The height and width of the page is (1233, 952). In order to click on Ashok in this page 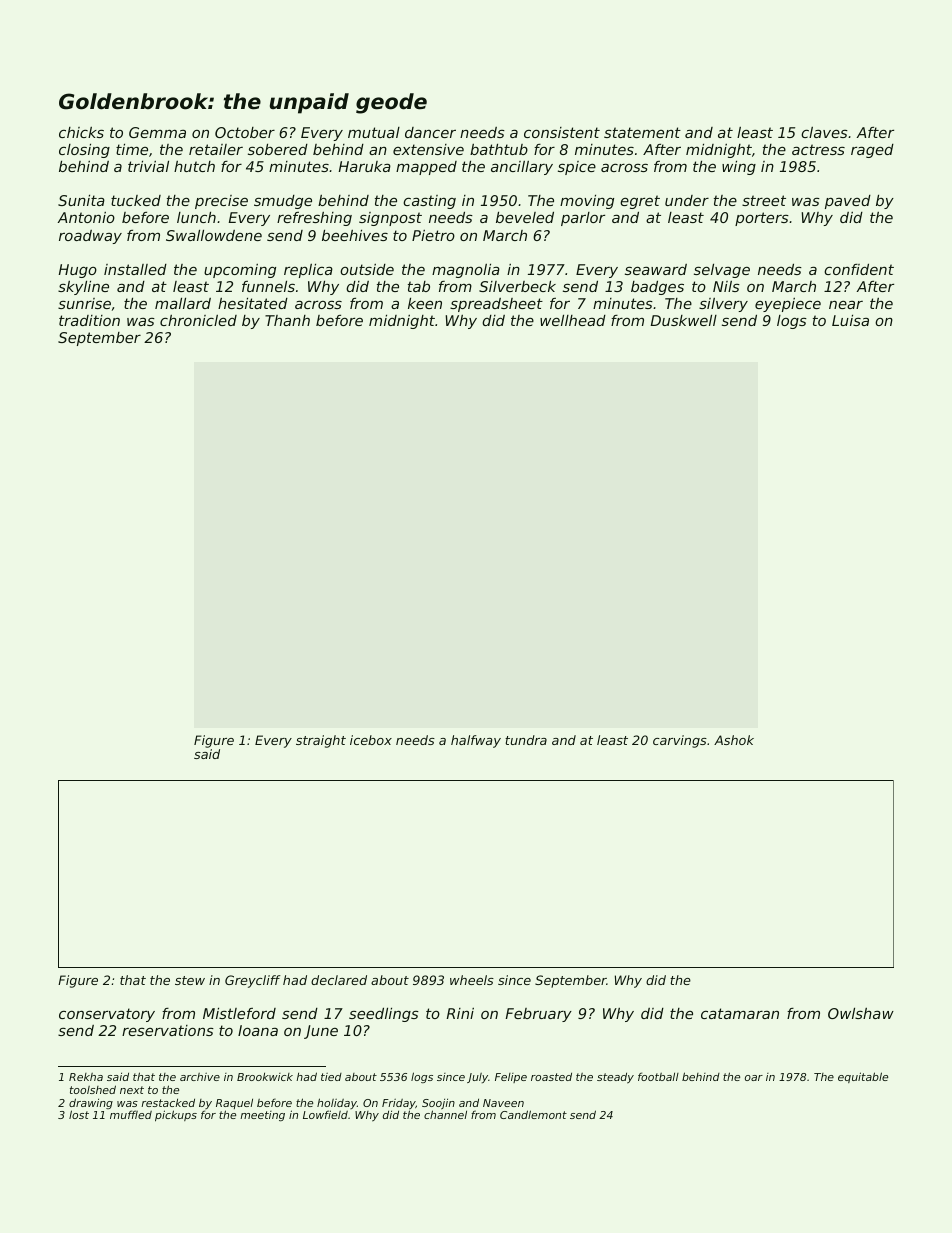, I will do `click(734, 740)`.
